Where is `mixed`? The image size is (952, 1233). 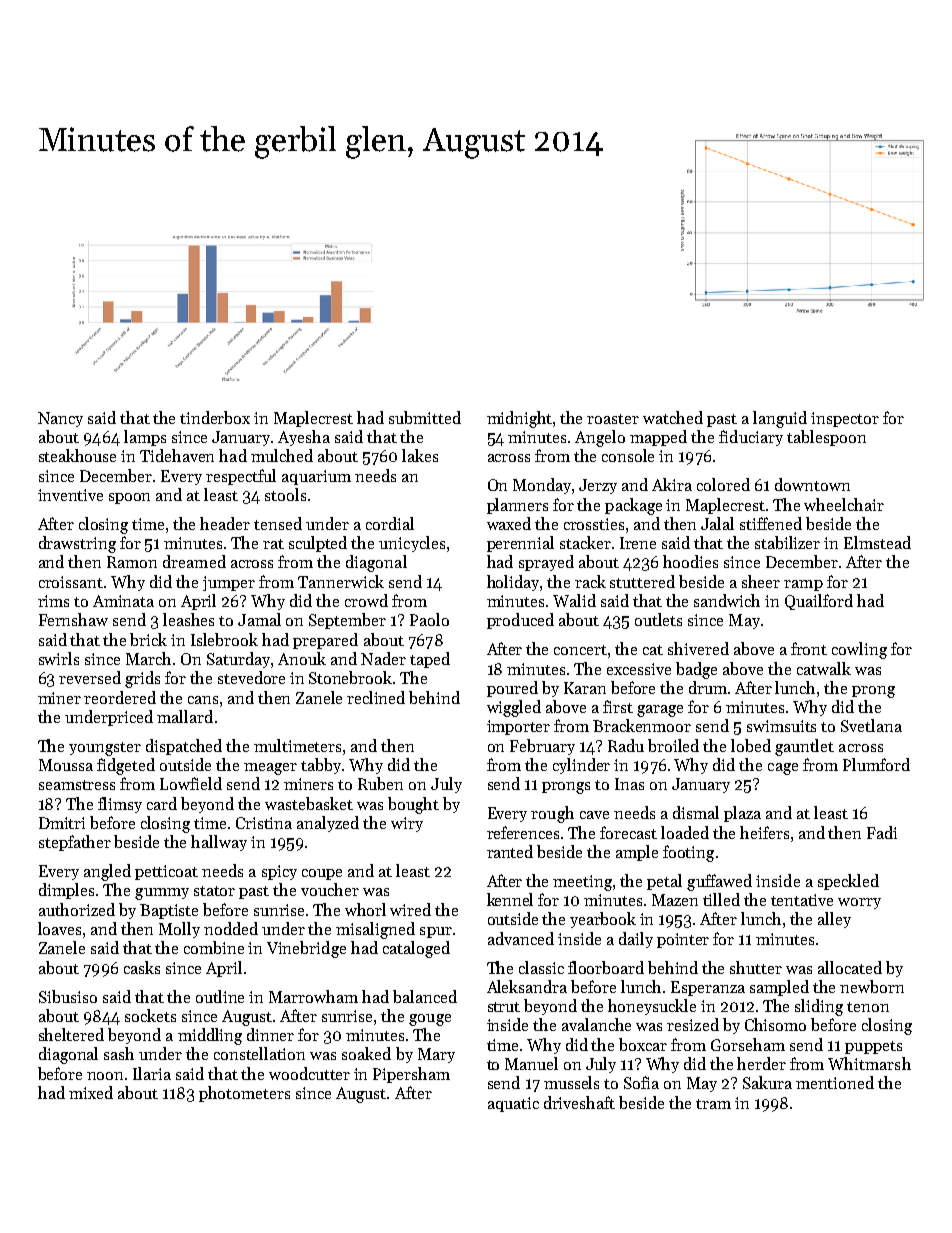 mixed is located at coordinates (91, 1092).
